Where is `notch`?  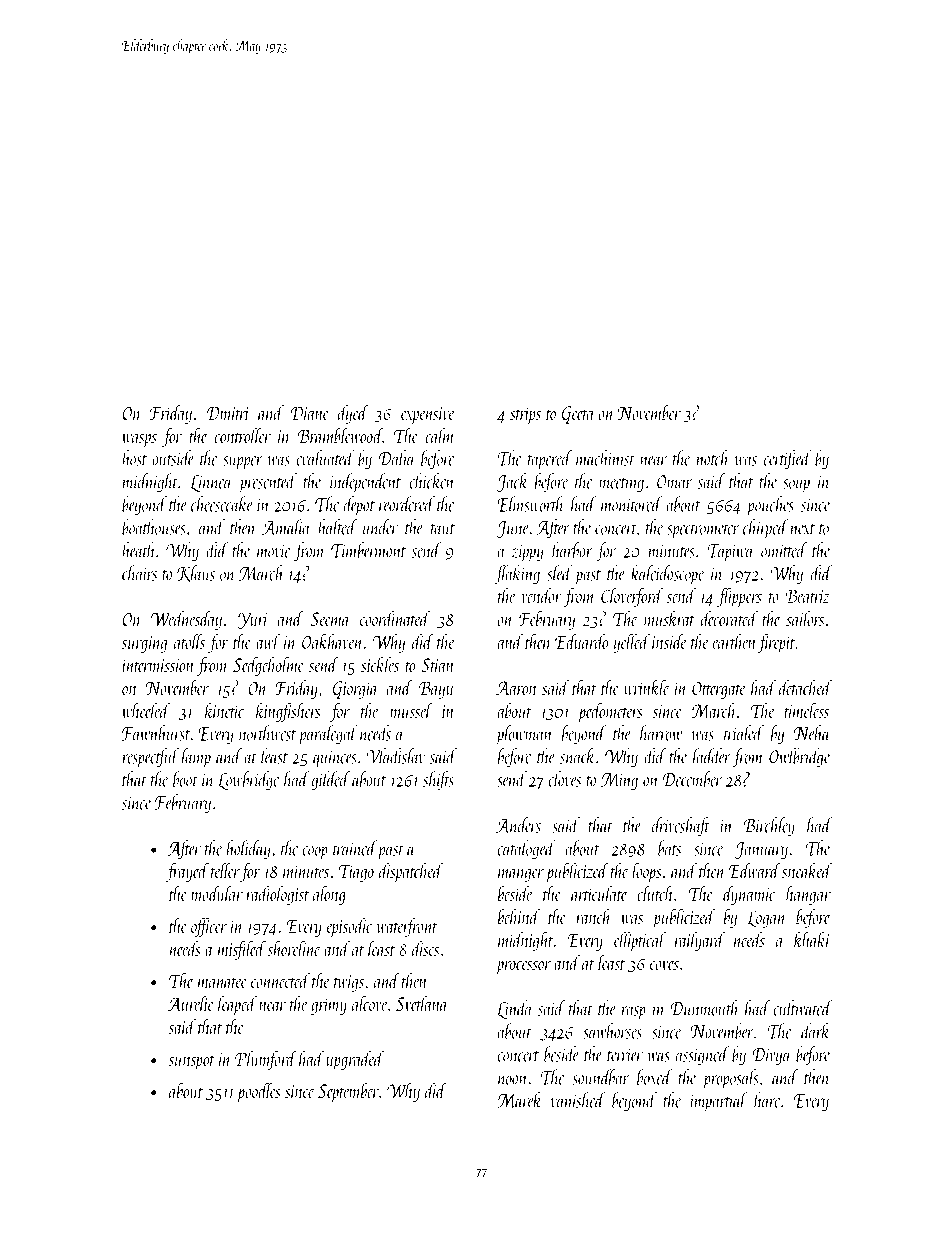 notch is located at coordinates (712, 458).
